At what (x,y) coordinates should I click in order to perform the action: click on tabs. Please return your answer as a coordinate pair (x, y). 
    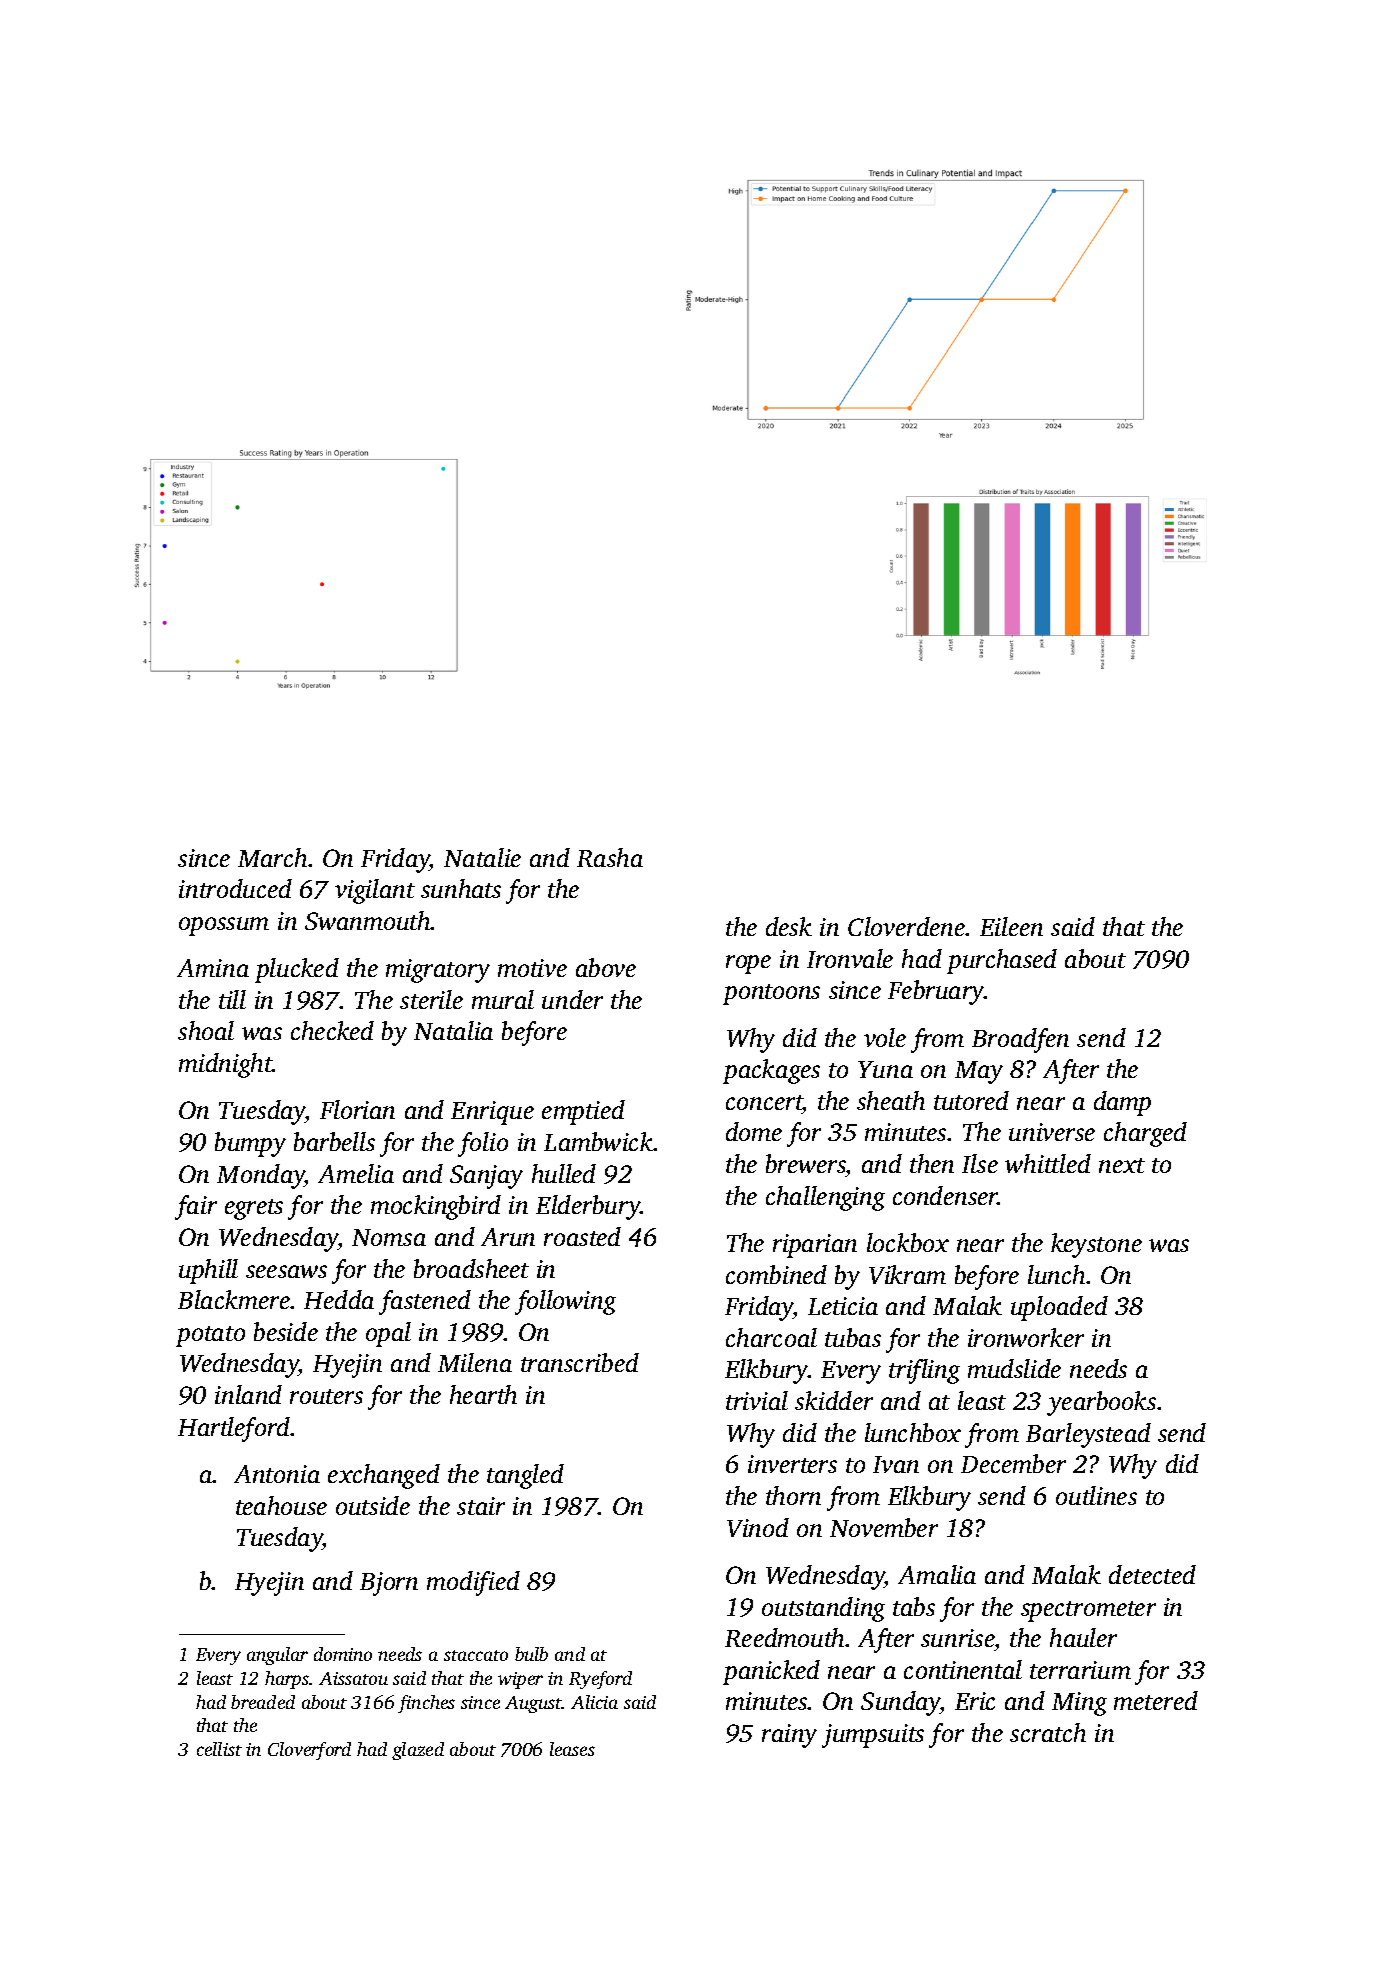
    Looking at the image, I should click on (914, 1606).
